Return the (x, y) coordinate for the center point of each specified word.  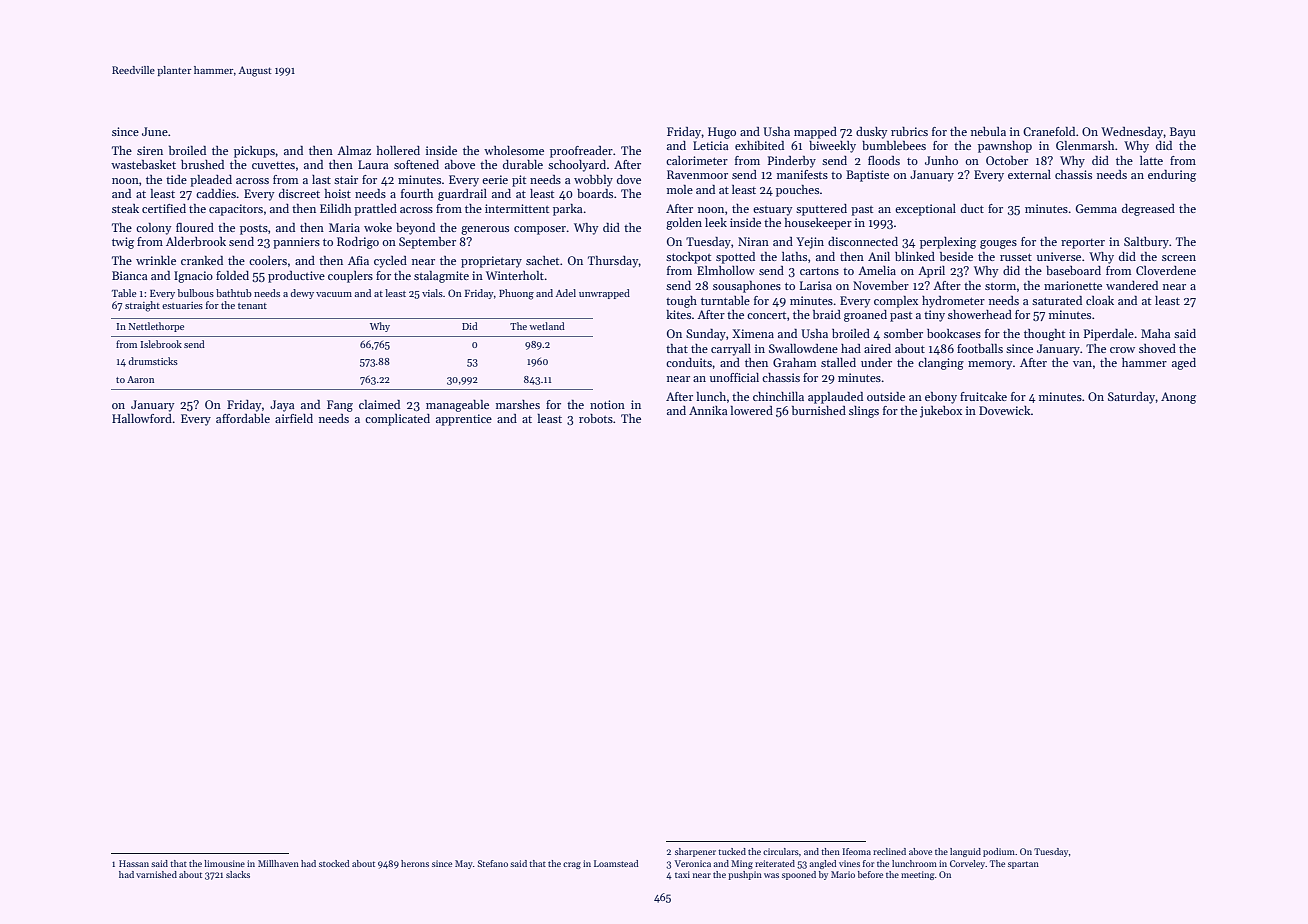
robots (596, 418)
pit (519, 181)
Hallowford (142, 418)
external (1029, 174)
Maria (344, 227)
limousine (224, 863)
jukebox (941, 412)
